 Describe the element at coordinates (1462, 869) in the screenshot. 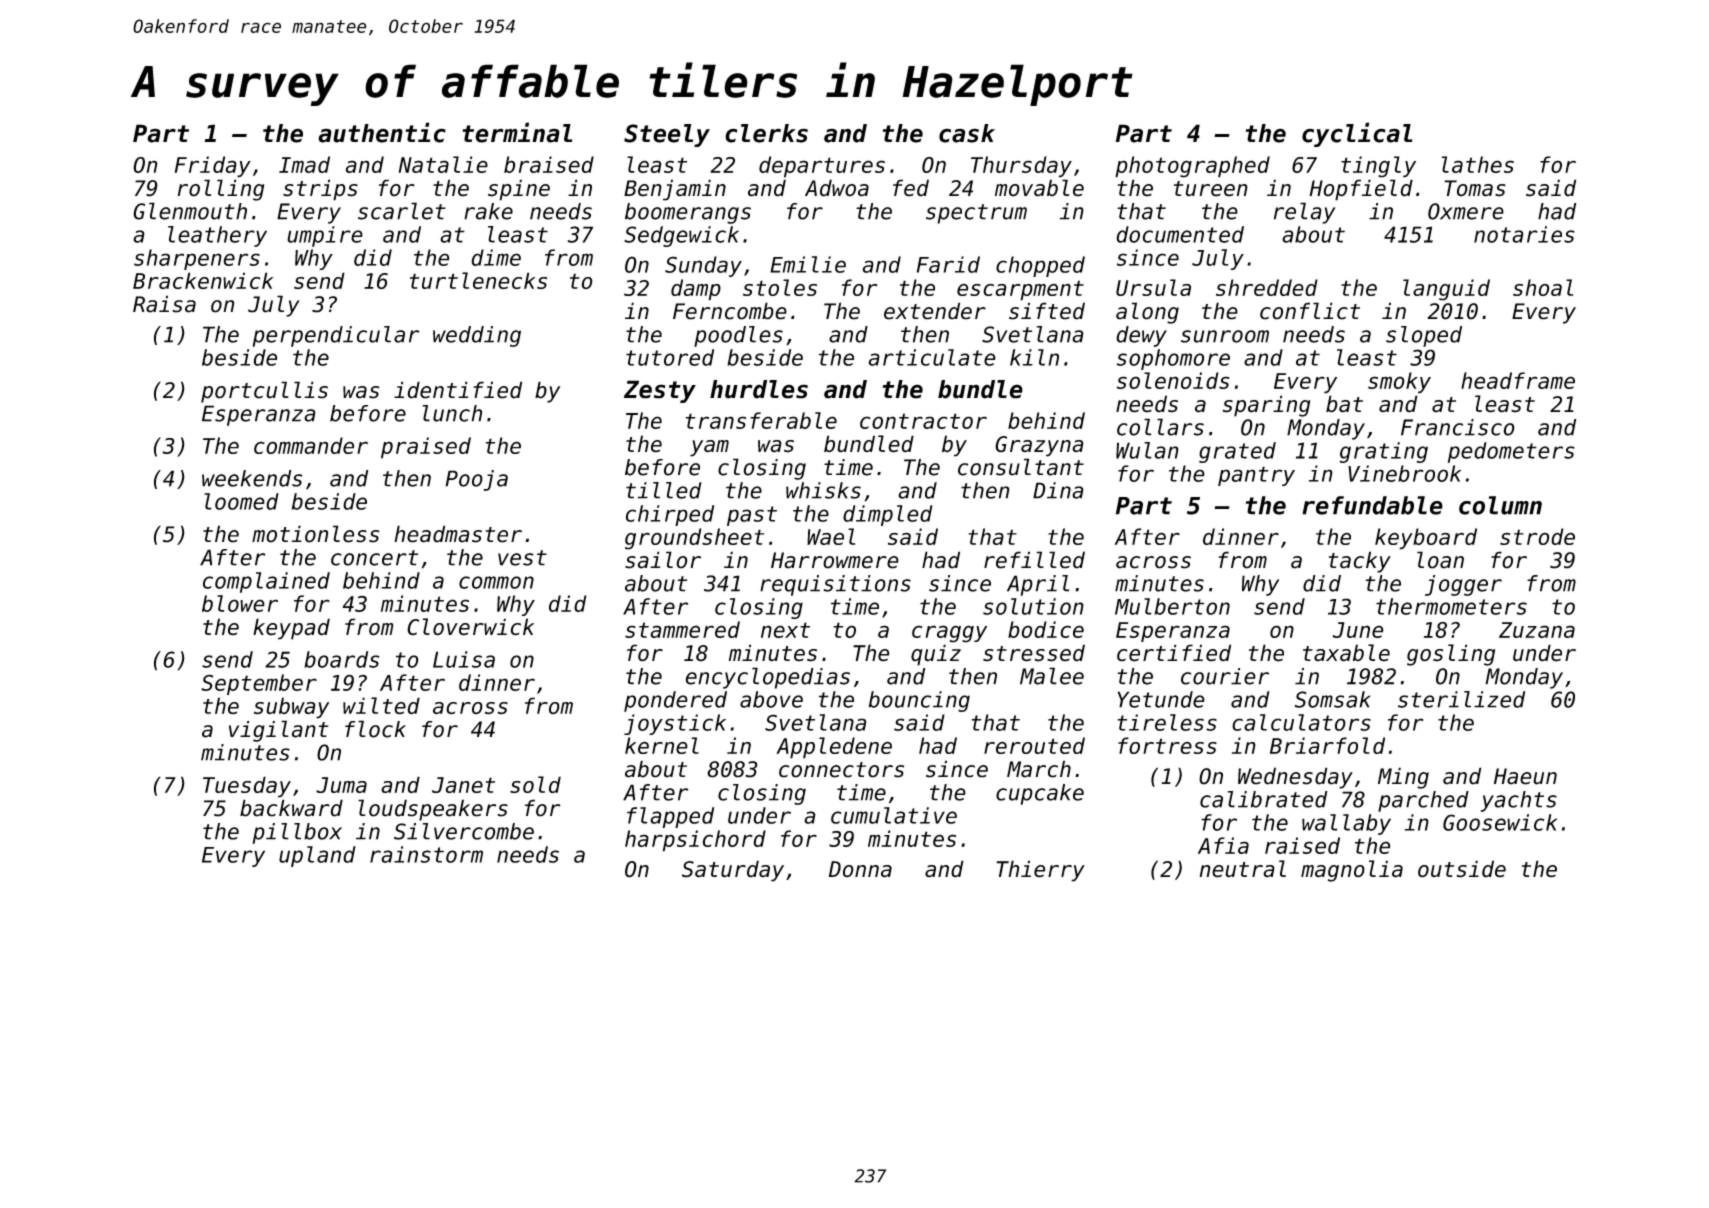

I see `outside` at that location.
